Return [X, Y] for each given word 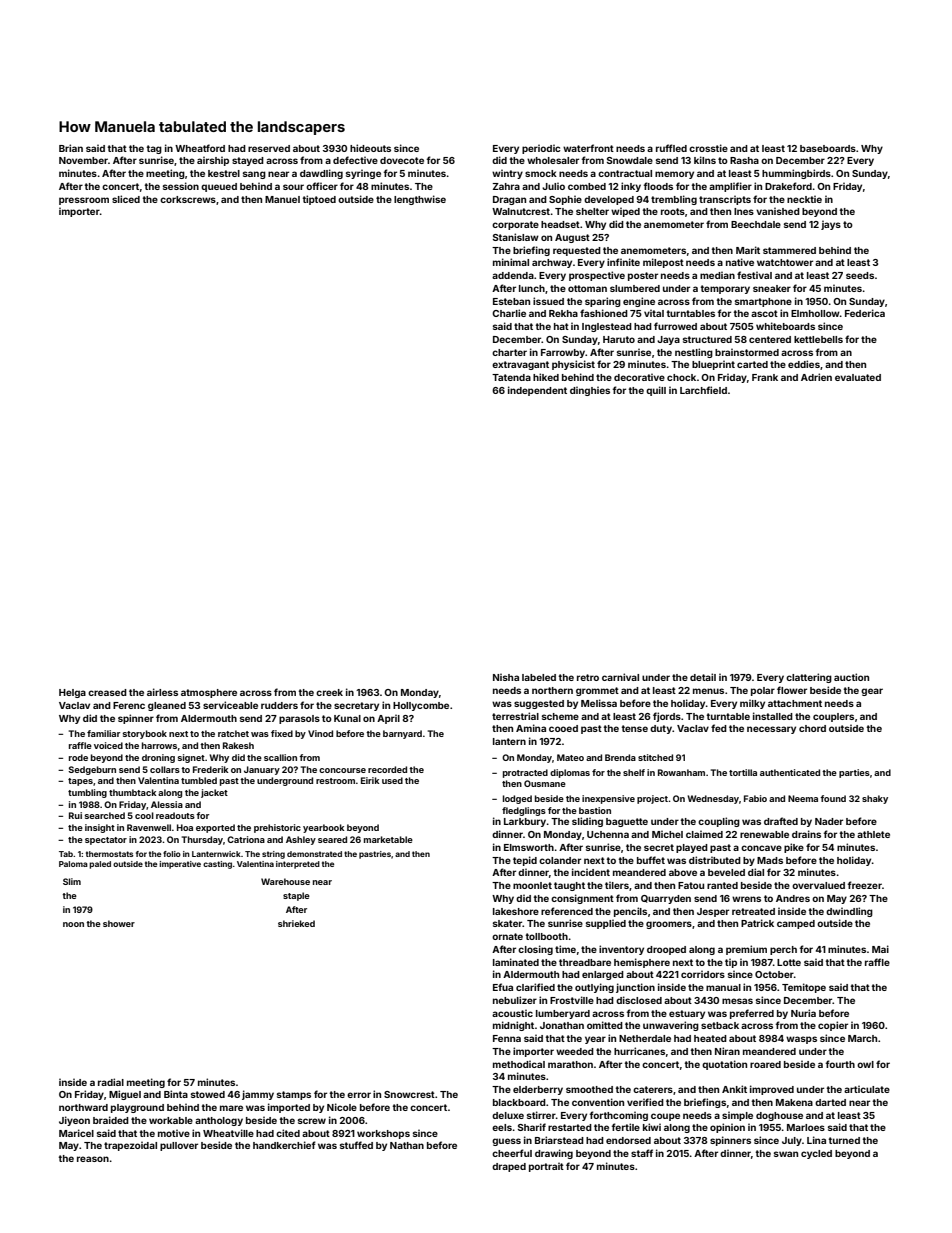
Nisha [506, 677]
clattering [809, 678]
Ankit [734, 1089]
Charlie [509, 313]
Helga [72, 693]
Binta [176, 1094]
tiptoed [319, 200]
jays [831, 225]
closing [535, 950]
